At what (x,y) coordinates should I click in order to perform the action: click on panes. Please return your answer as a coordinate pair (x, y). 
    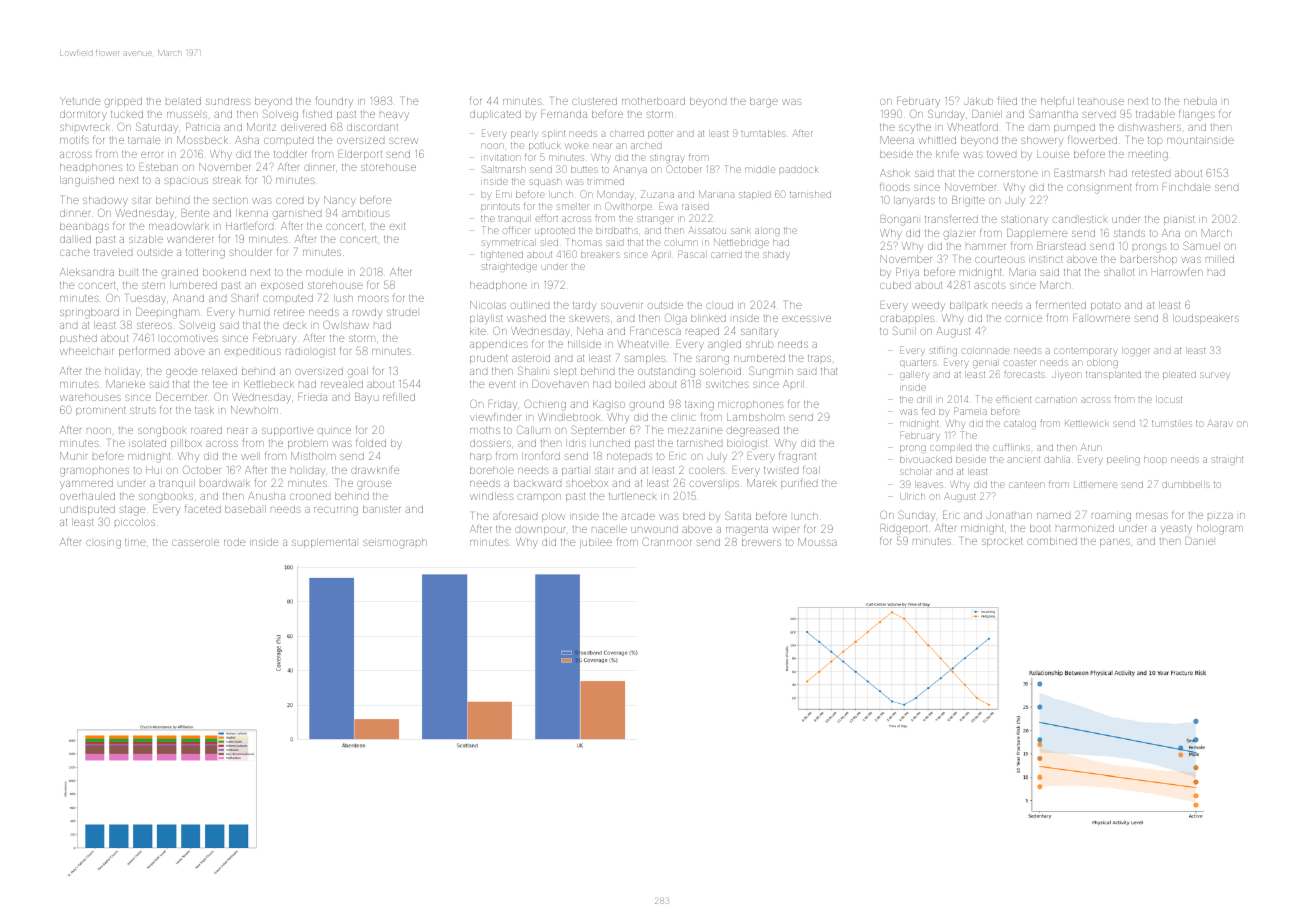
    Looking at the image, I should click on (1115, 543).
